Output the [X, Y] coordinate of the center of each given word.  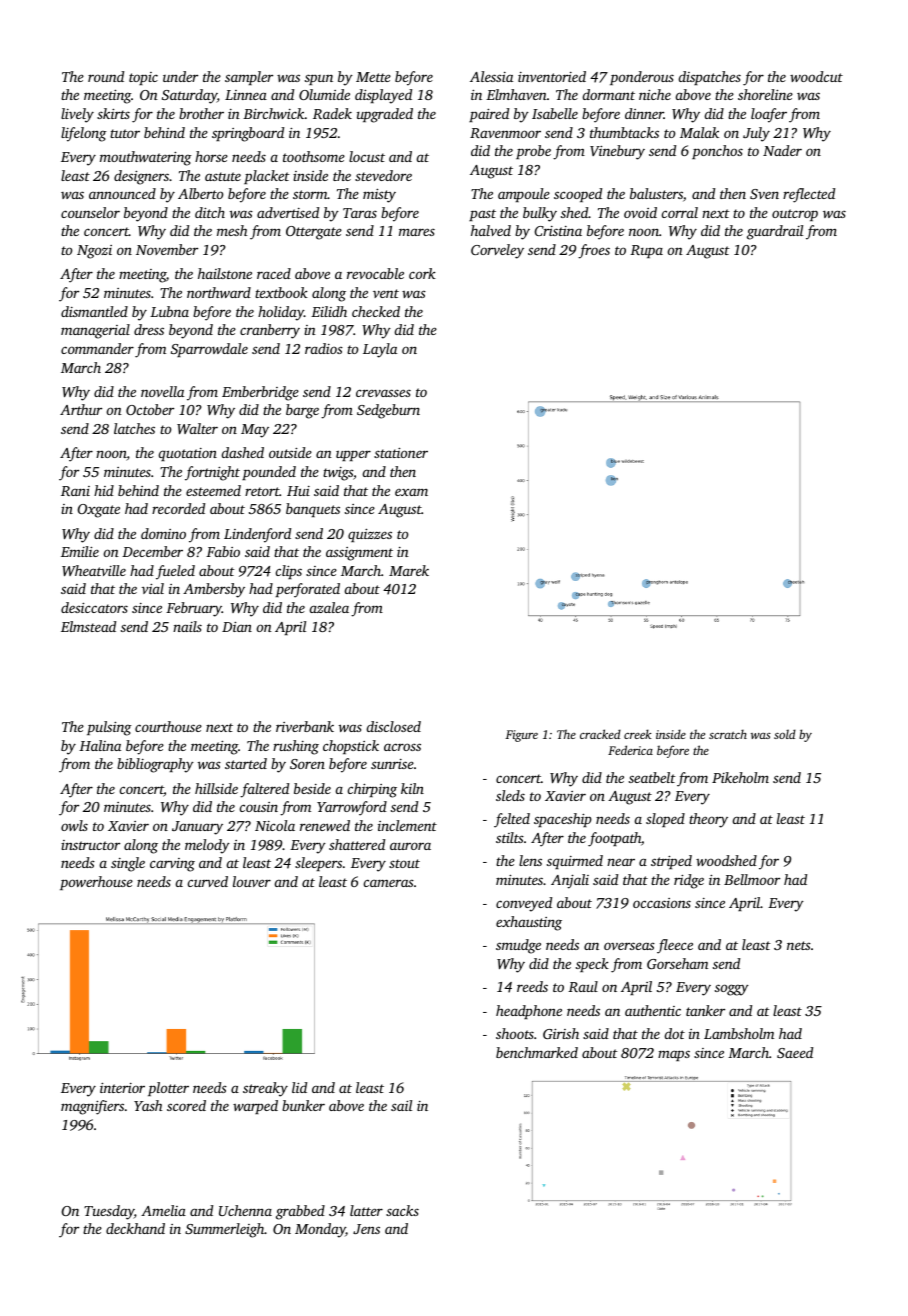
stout [404, 863]
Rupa [646, 251]
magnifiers [92, 1107]
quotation [188, 454]
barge [302, 411]
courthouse [168, 726]
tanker [705, 1010]
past [482, 215]
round [106, 76]
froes [594, 251]
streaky [265, 1089]
